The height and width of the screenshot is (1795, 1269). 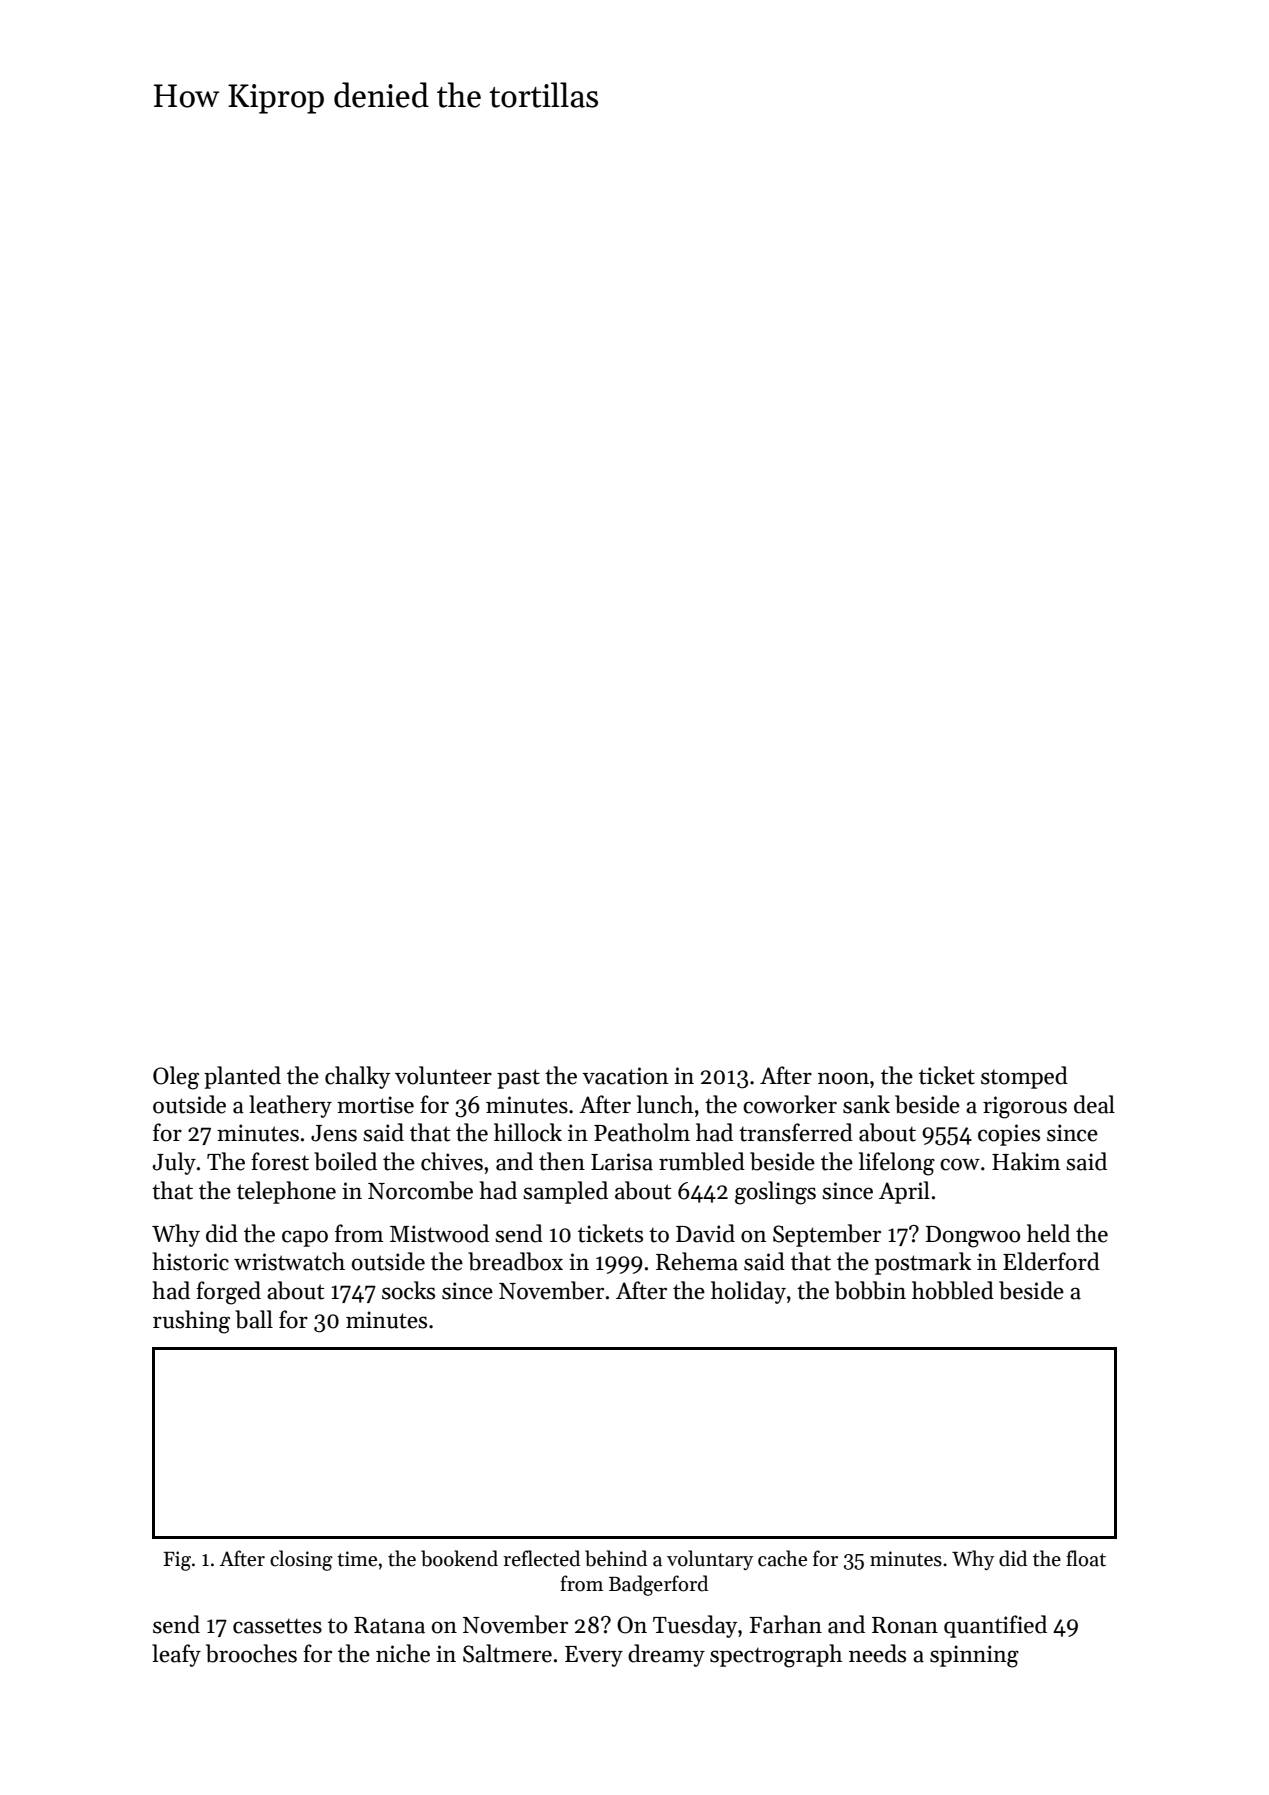 What do you see at coordinates (301, 1560) in the screenshot?
I see `closing` at bounding box center [301, 1560].
